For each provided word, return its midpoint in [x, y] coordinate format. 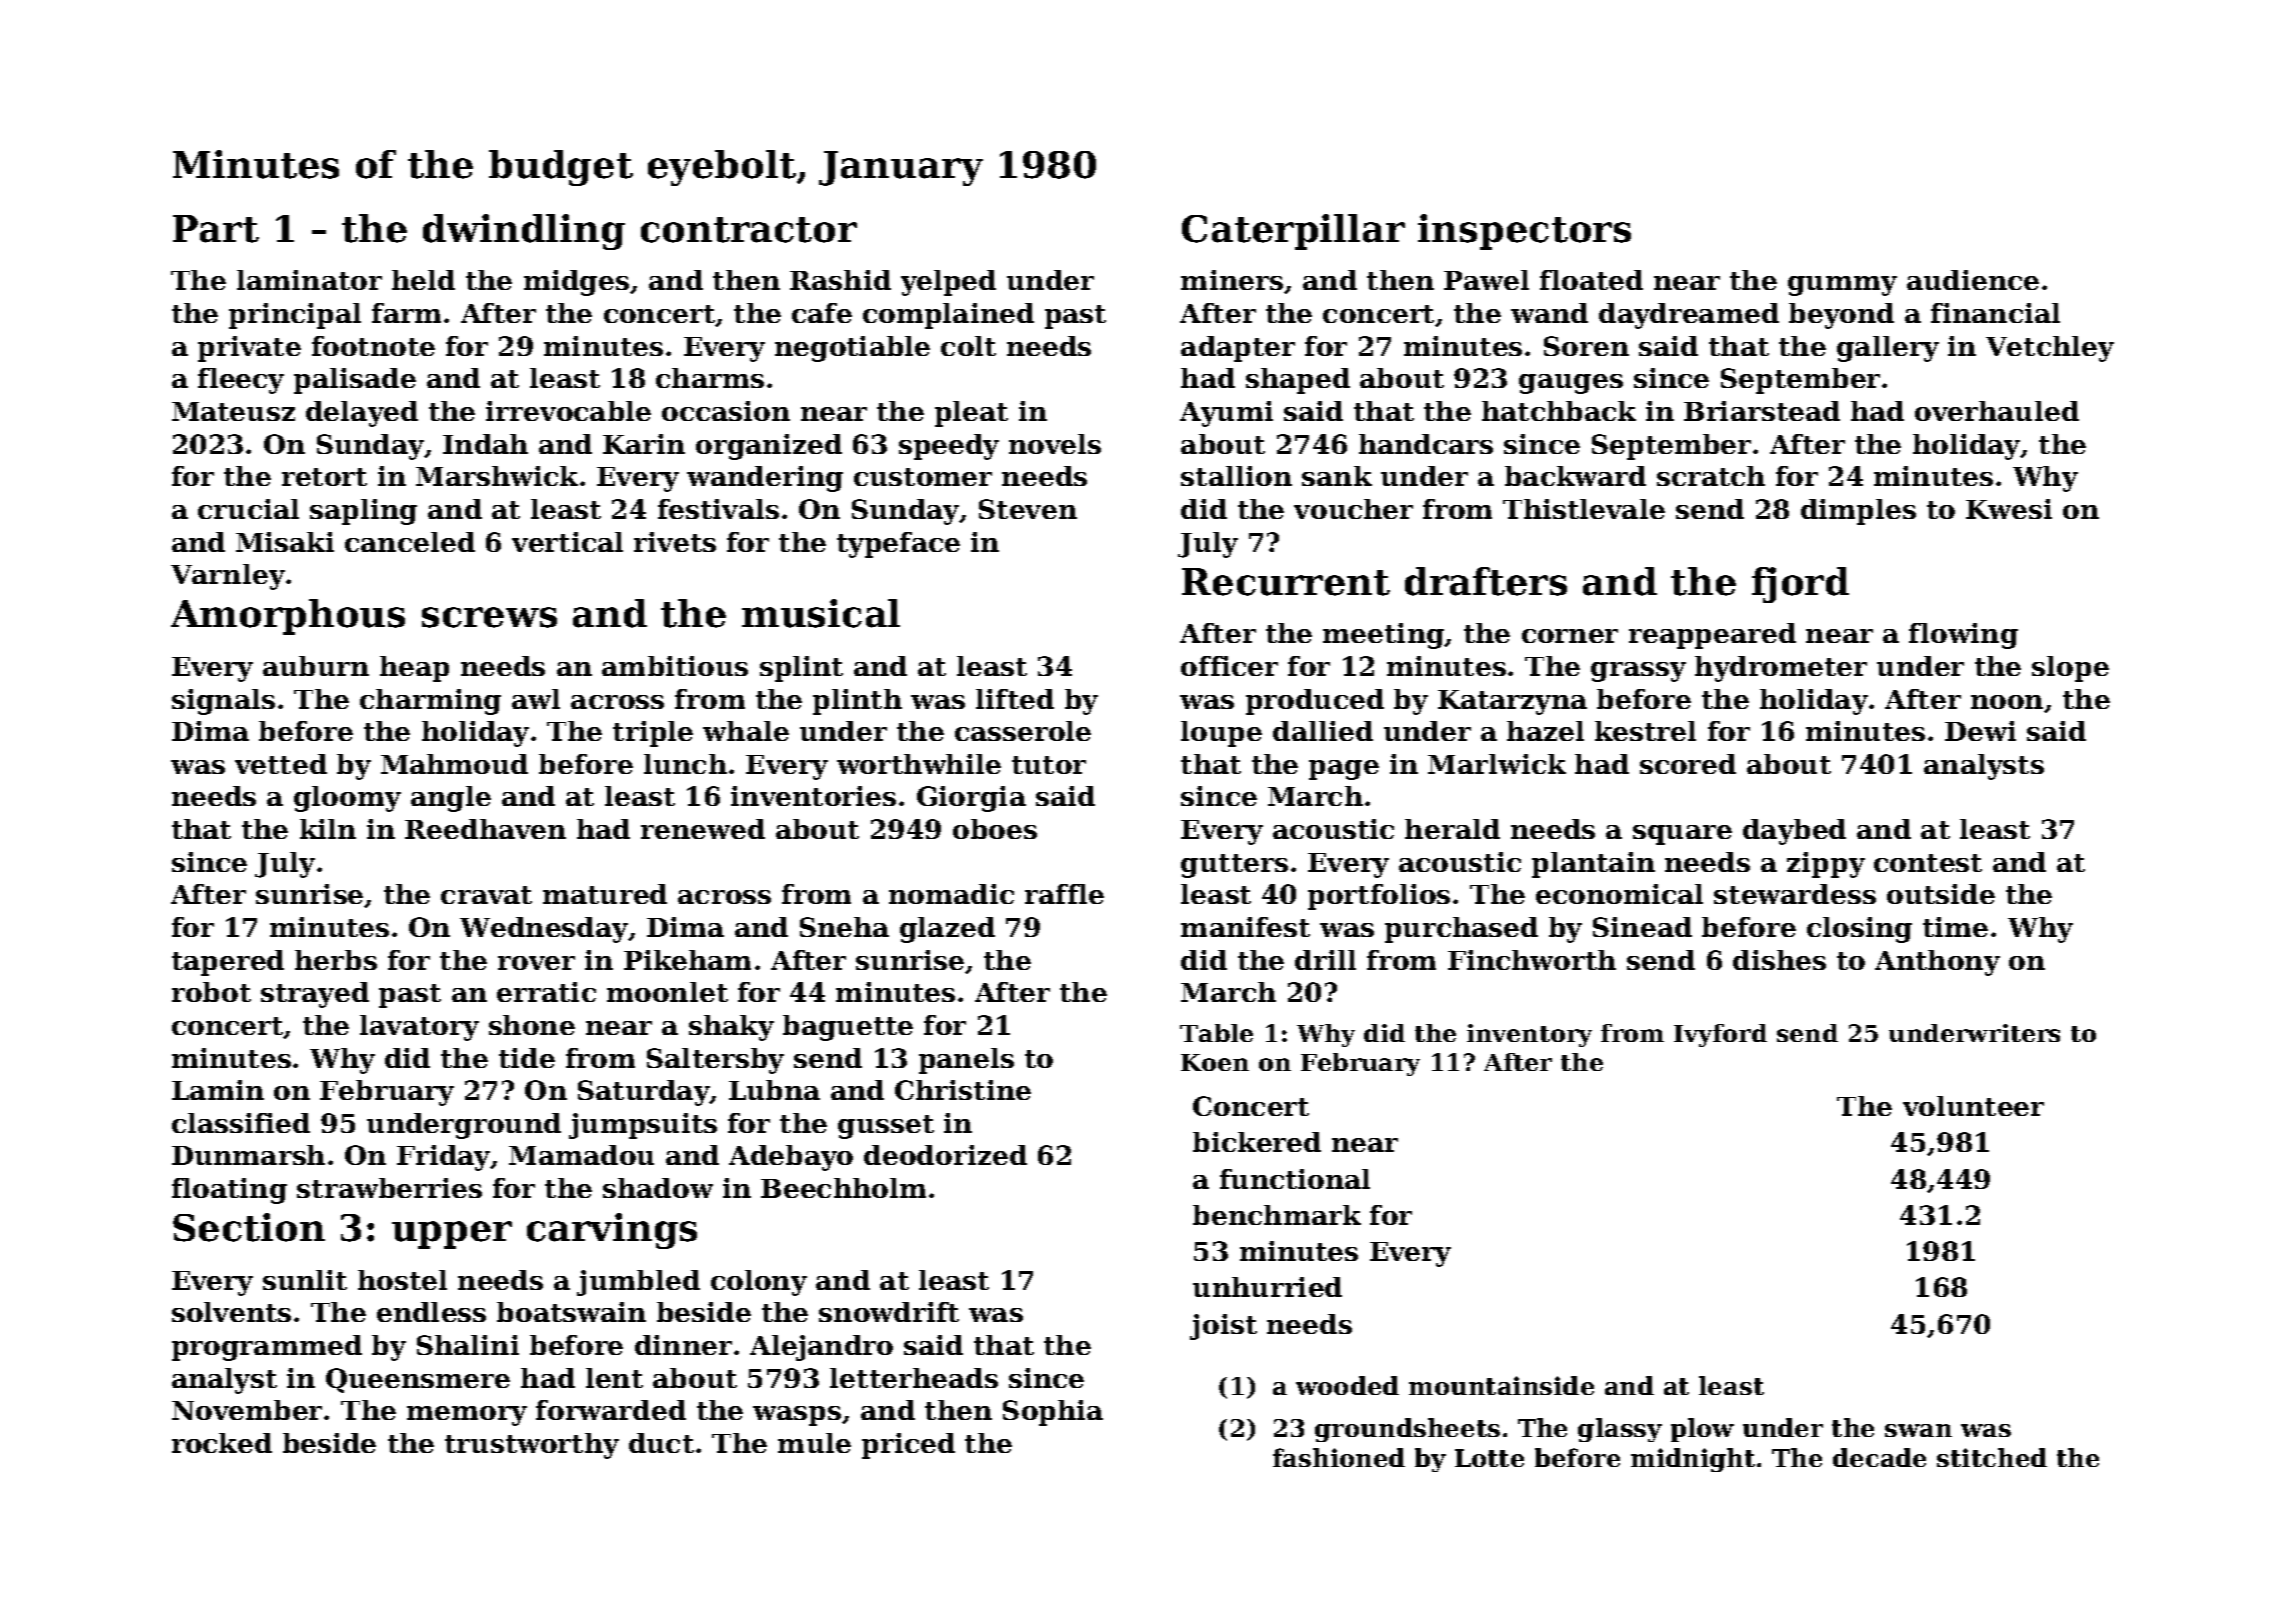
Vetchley [2050, 349]
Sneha [844, 927]
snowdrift [889, 1312]
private [249, 349]
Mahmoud [454, 764]
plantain [1593, 865]
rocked [222, 1443]
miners [1232, 280]
